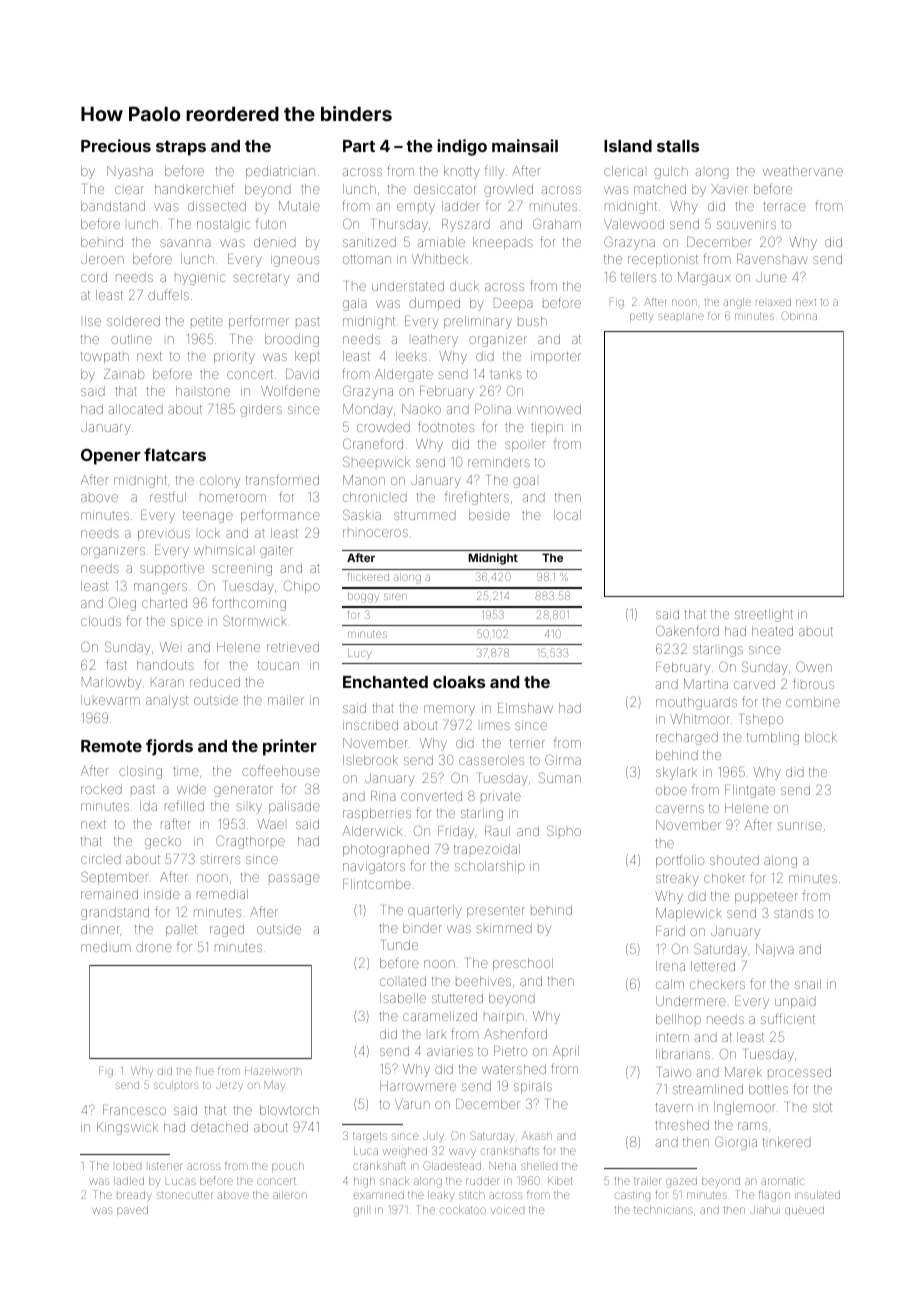  I want to click on Part, so click(359, 146).
